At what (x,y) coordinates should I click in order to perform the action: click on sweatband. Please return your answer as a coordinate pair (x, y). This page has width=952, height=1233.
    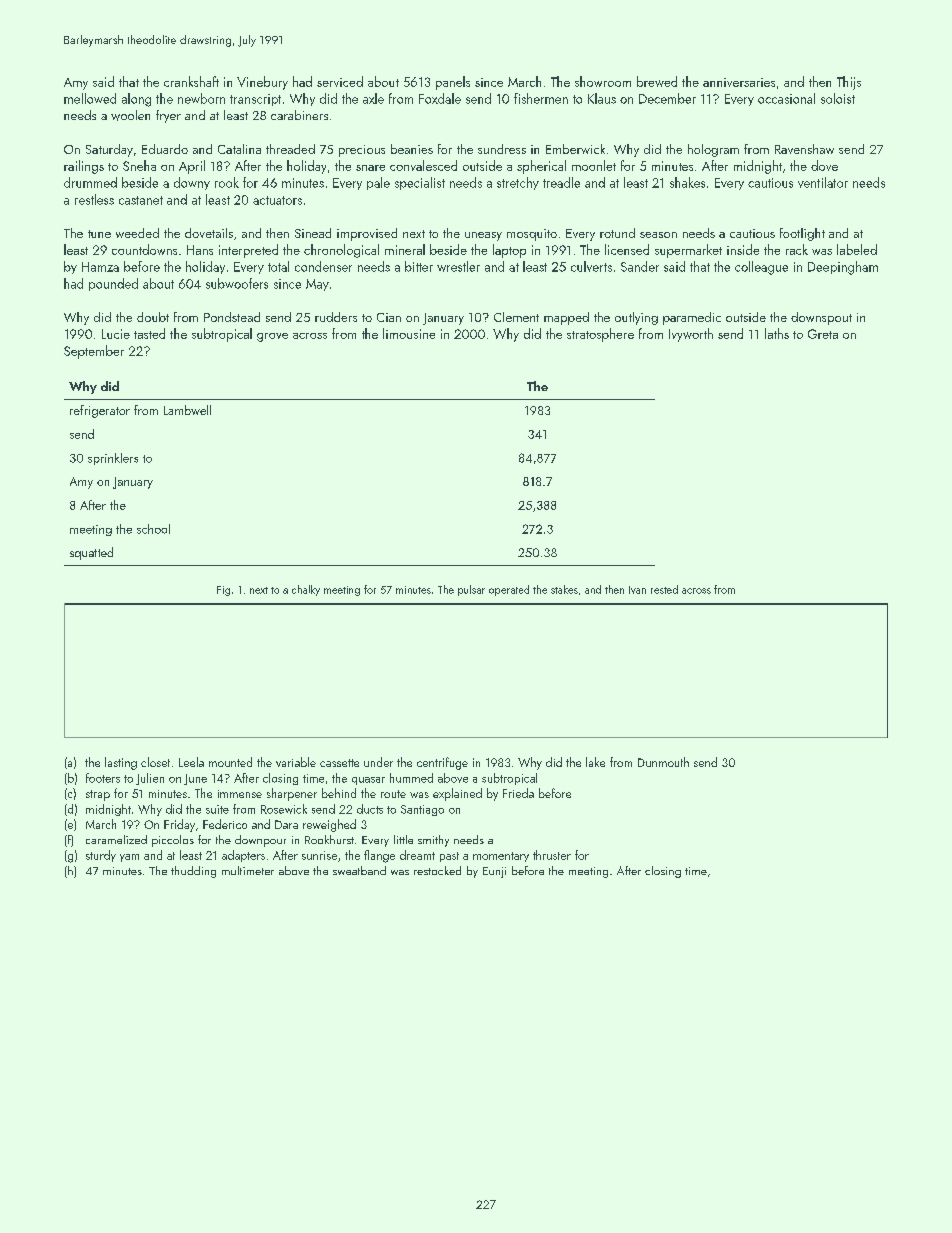
    Looking at the image, I should click on (359, 870).
